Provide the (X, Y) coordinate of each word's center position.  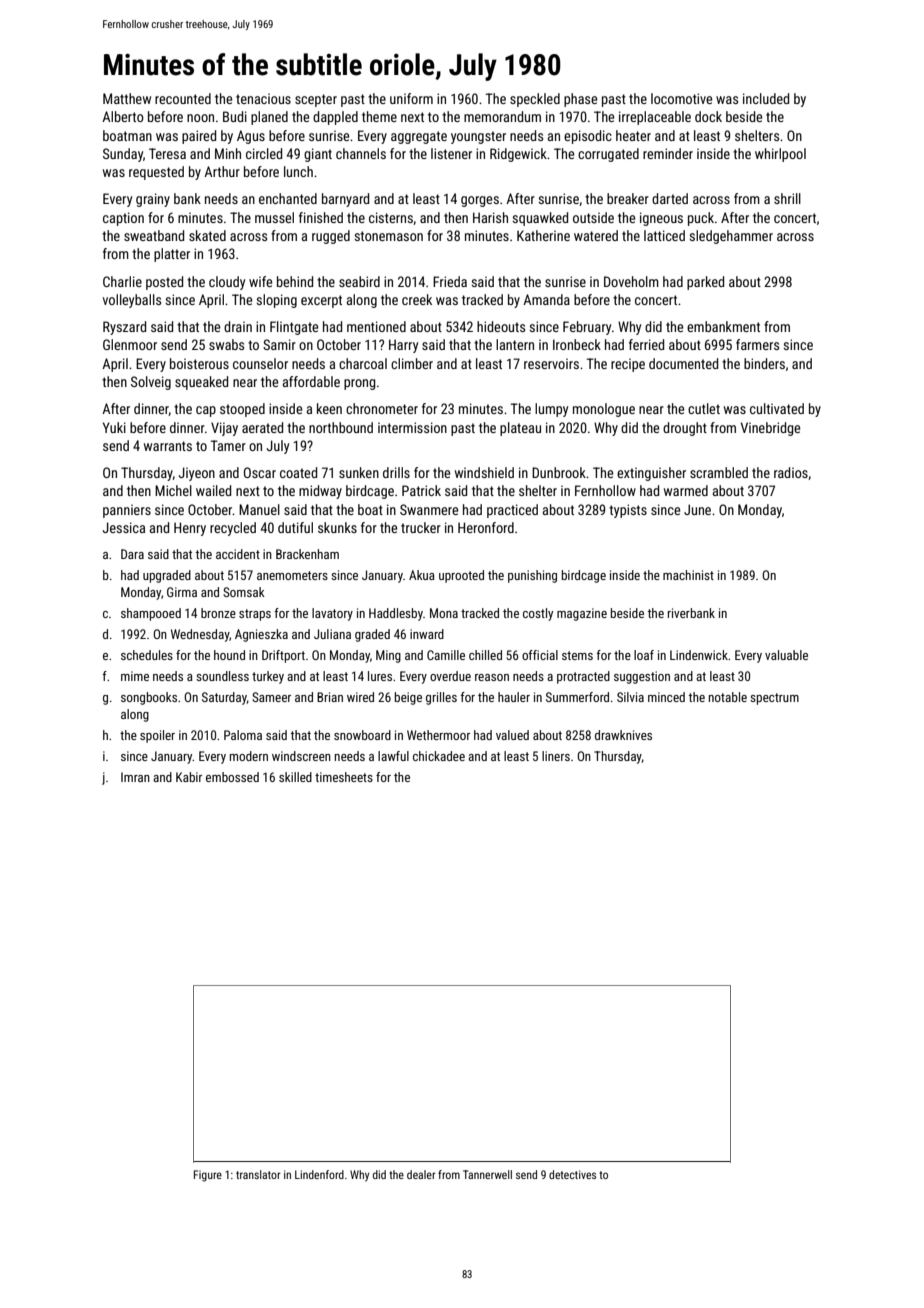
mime (135, 676)
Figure (208, 1176)
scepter (316, 100)
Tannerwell (487, 1174)
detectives (572, 1174)
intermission (412, 427)
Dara (132, 554)
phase (580, 100)
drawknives (623, 735)
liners (556, 756)
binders (764, 363)
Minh (228, 153)
